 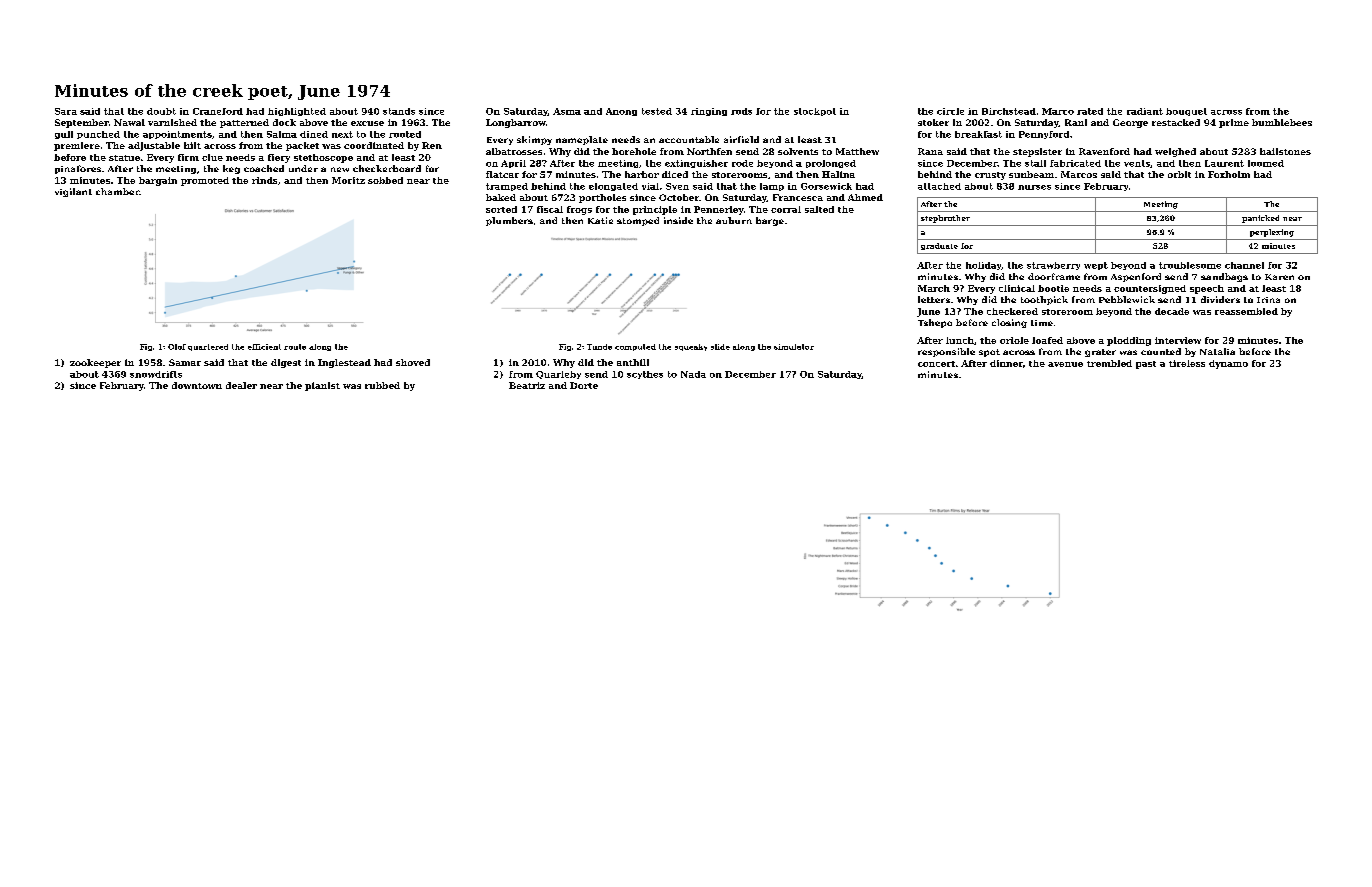 I want to click on efficient, so click(x=264, y=347).
